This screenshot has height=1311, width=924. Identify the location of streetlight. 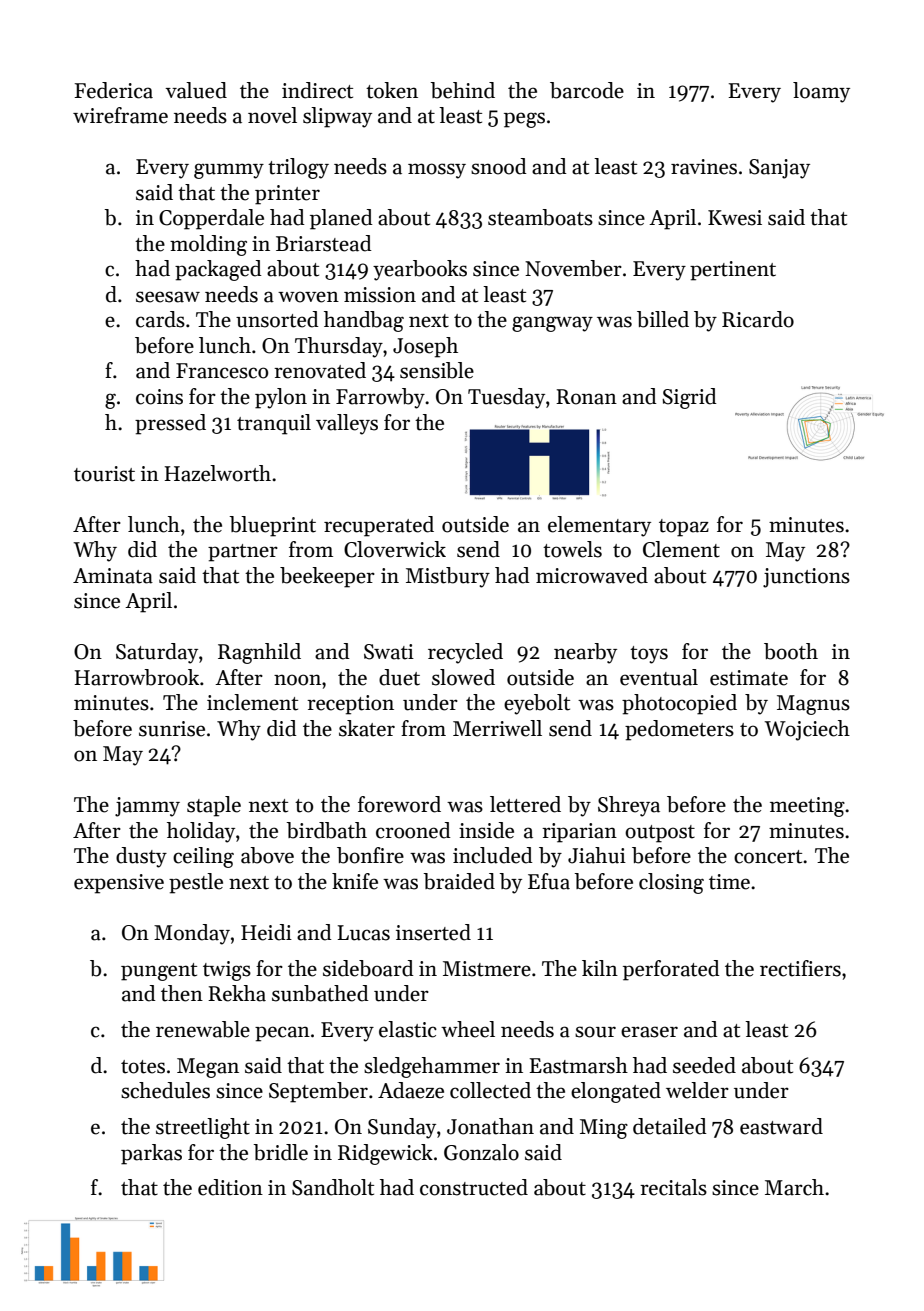
(203, 1128).
